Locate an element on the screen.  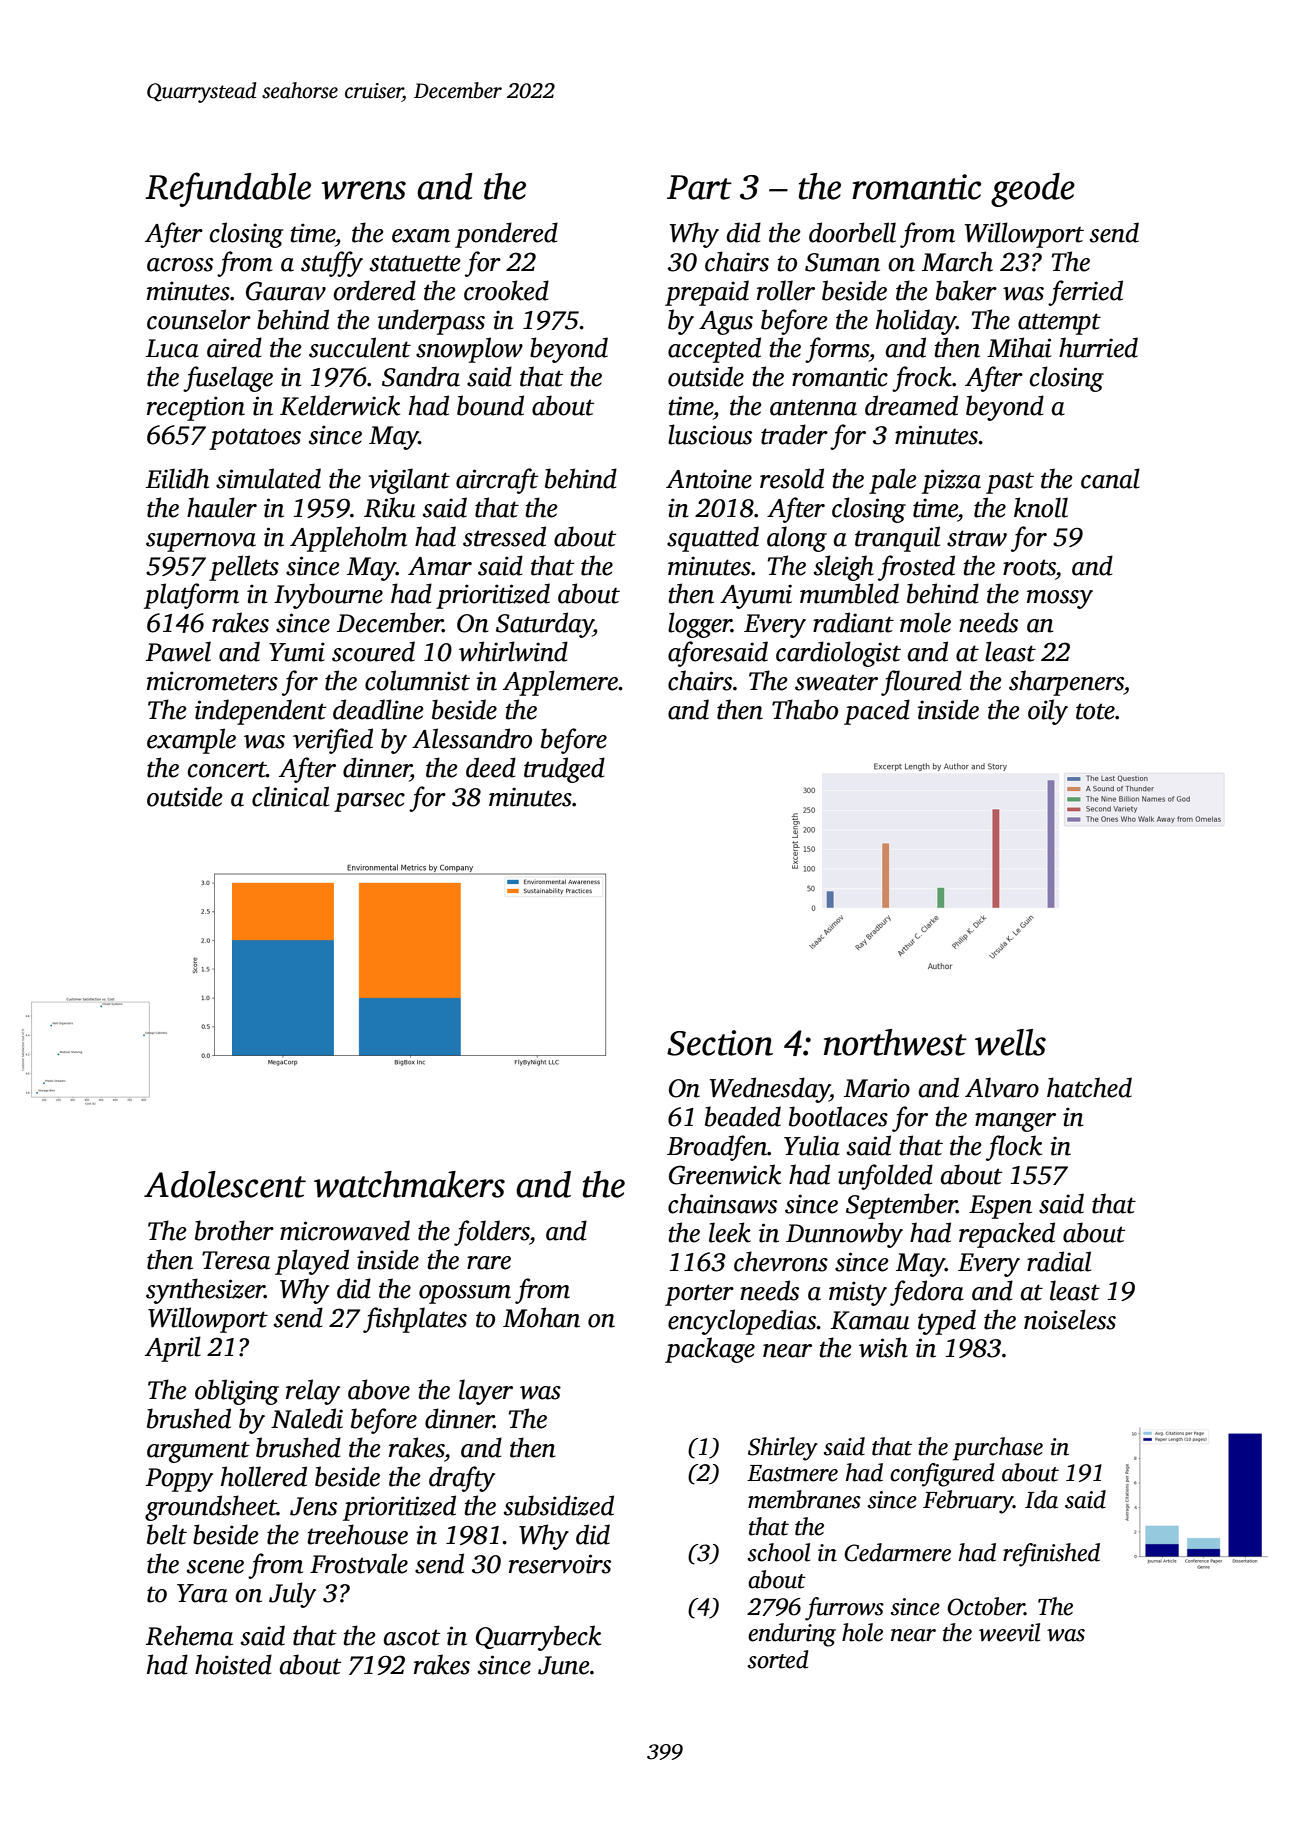
Part is located at coordinates (699, 187).
